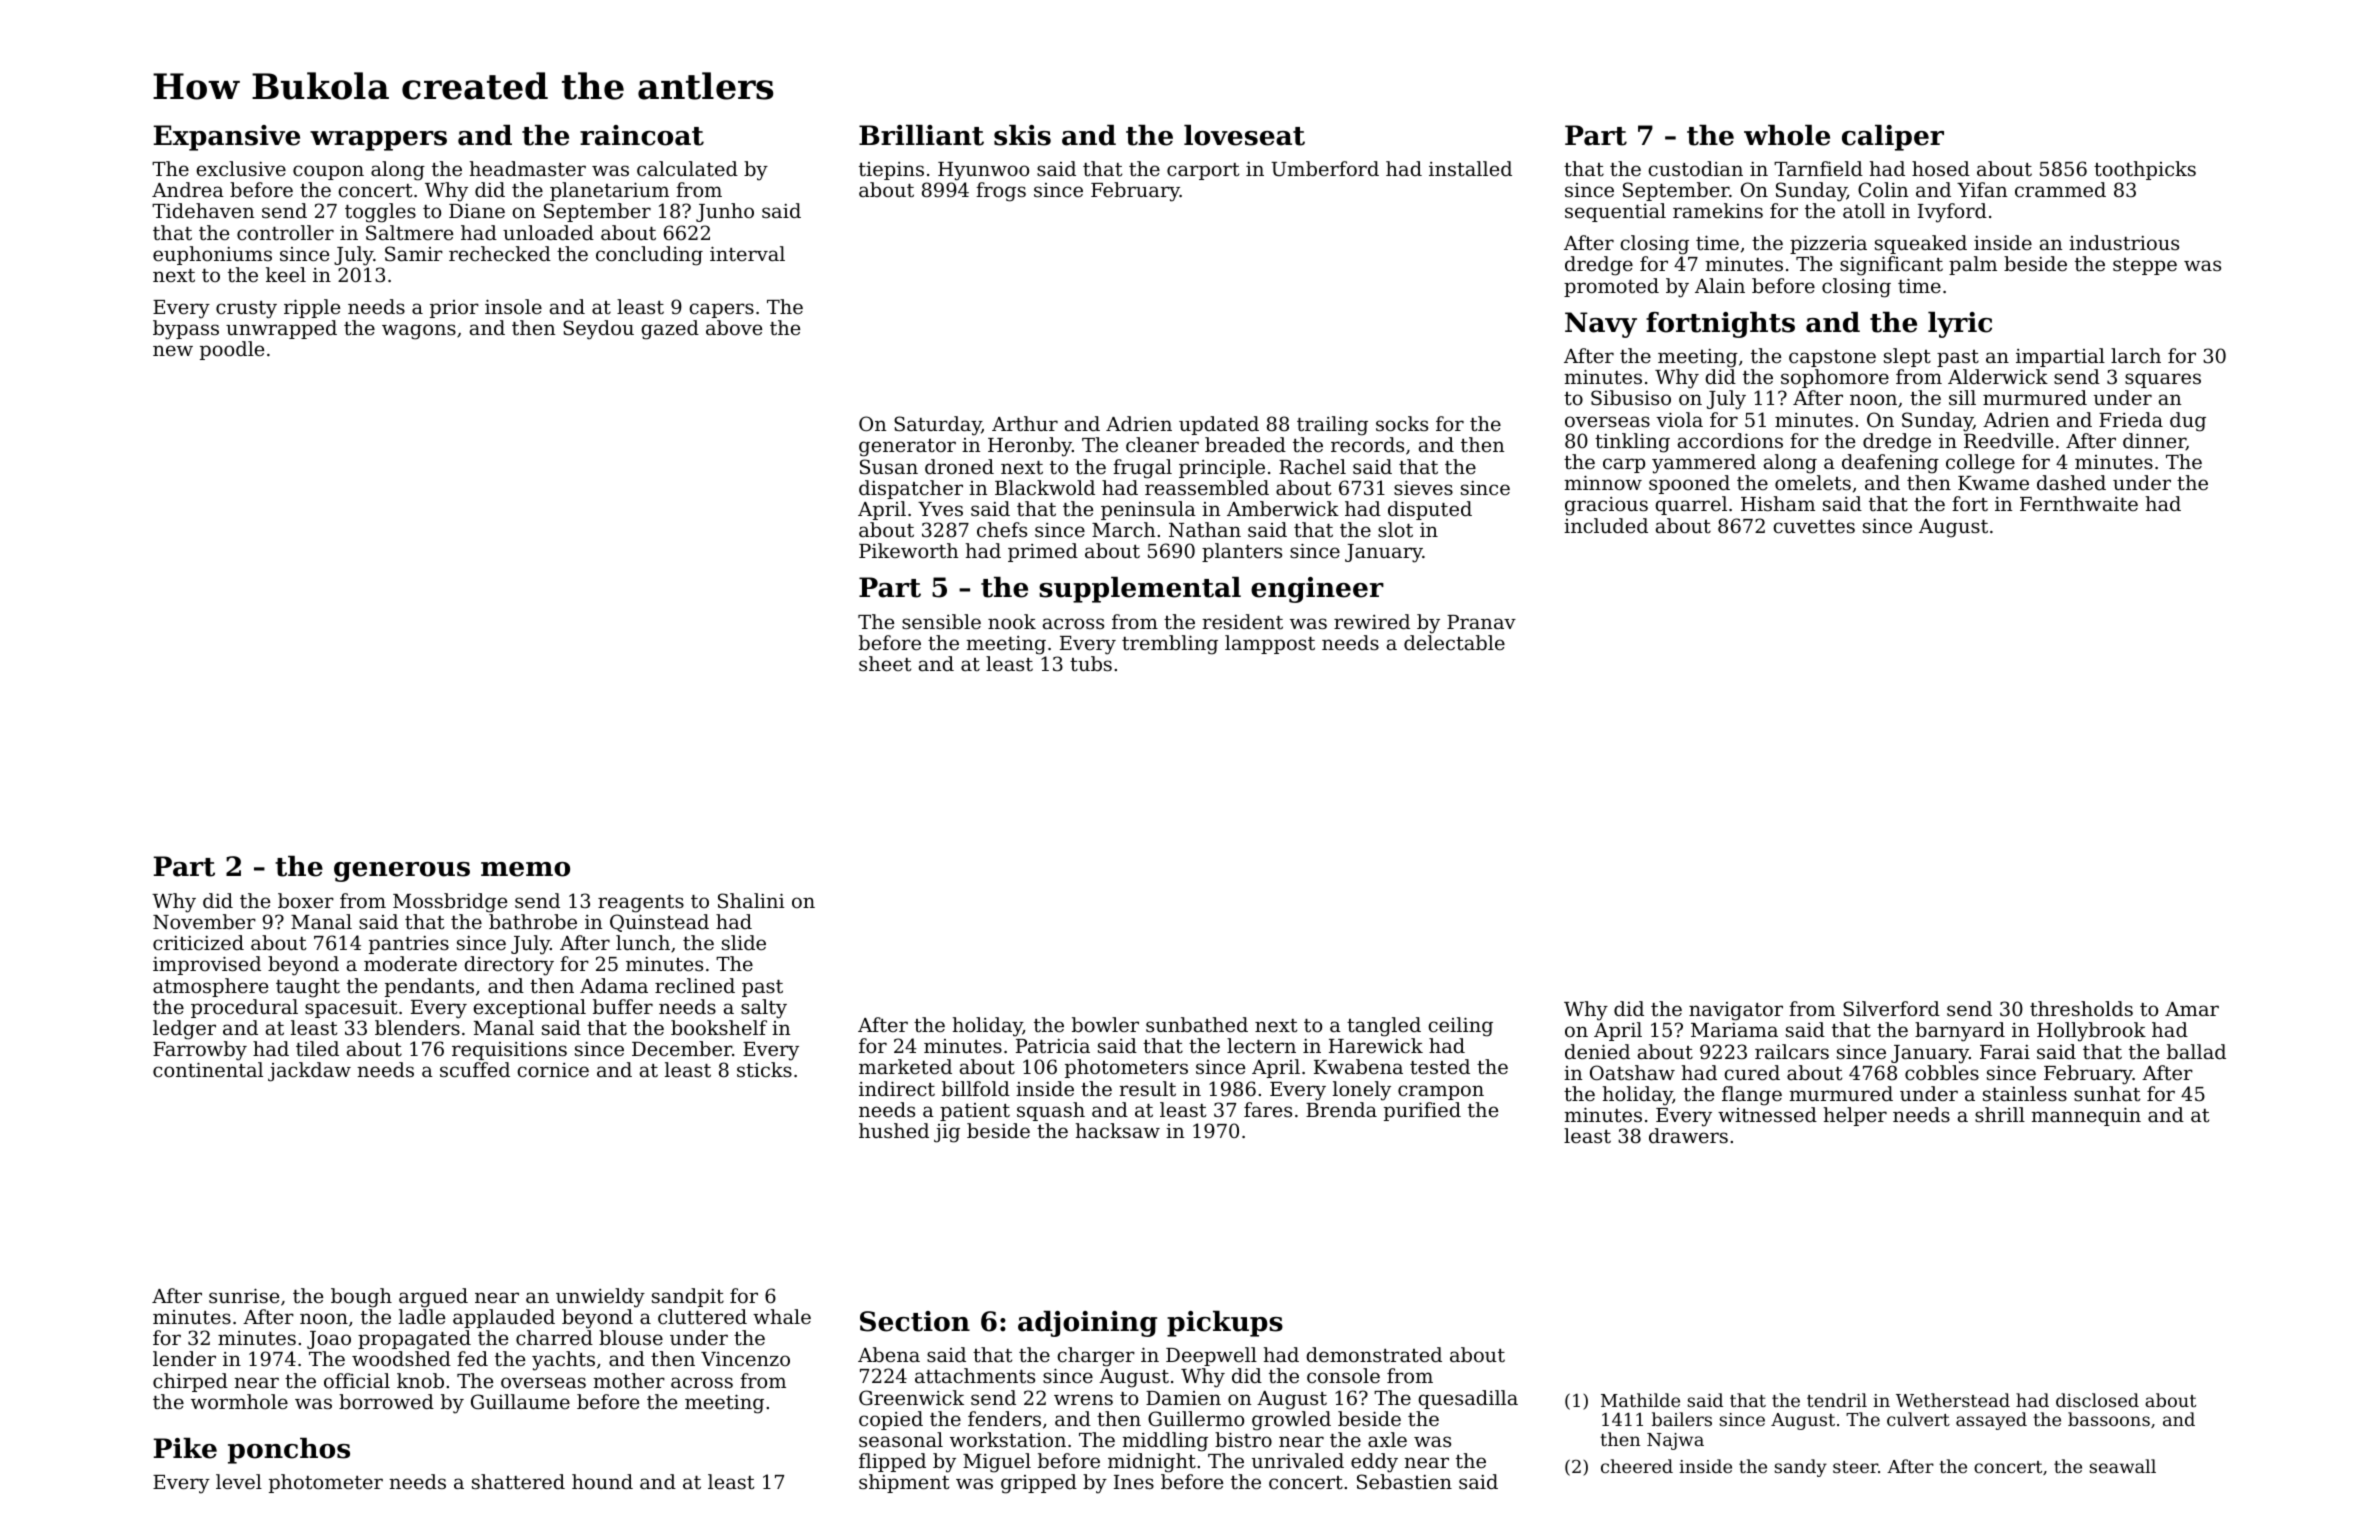 Image resolution: width=2380 pixels, height=1540 pixels. I want to click on lamppost, so click(1270, 644).
